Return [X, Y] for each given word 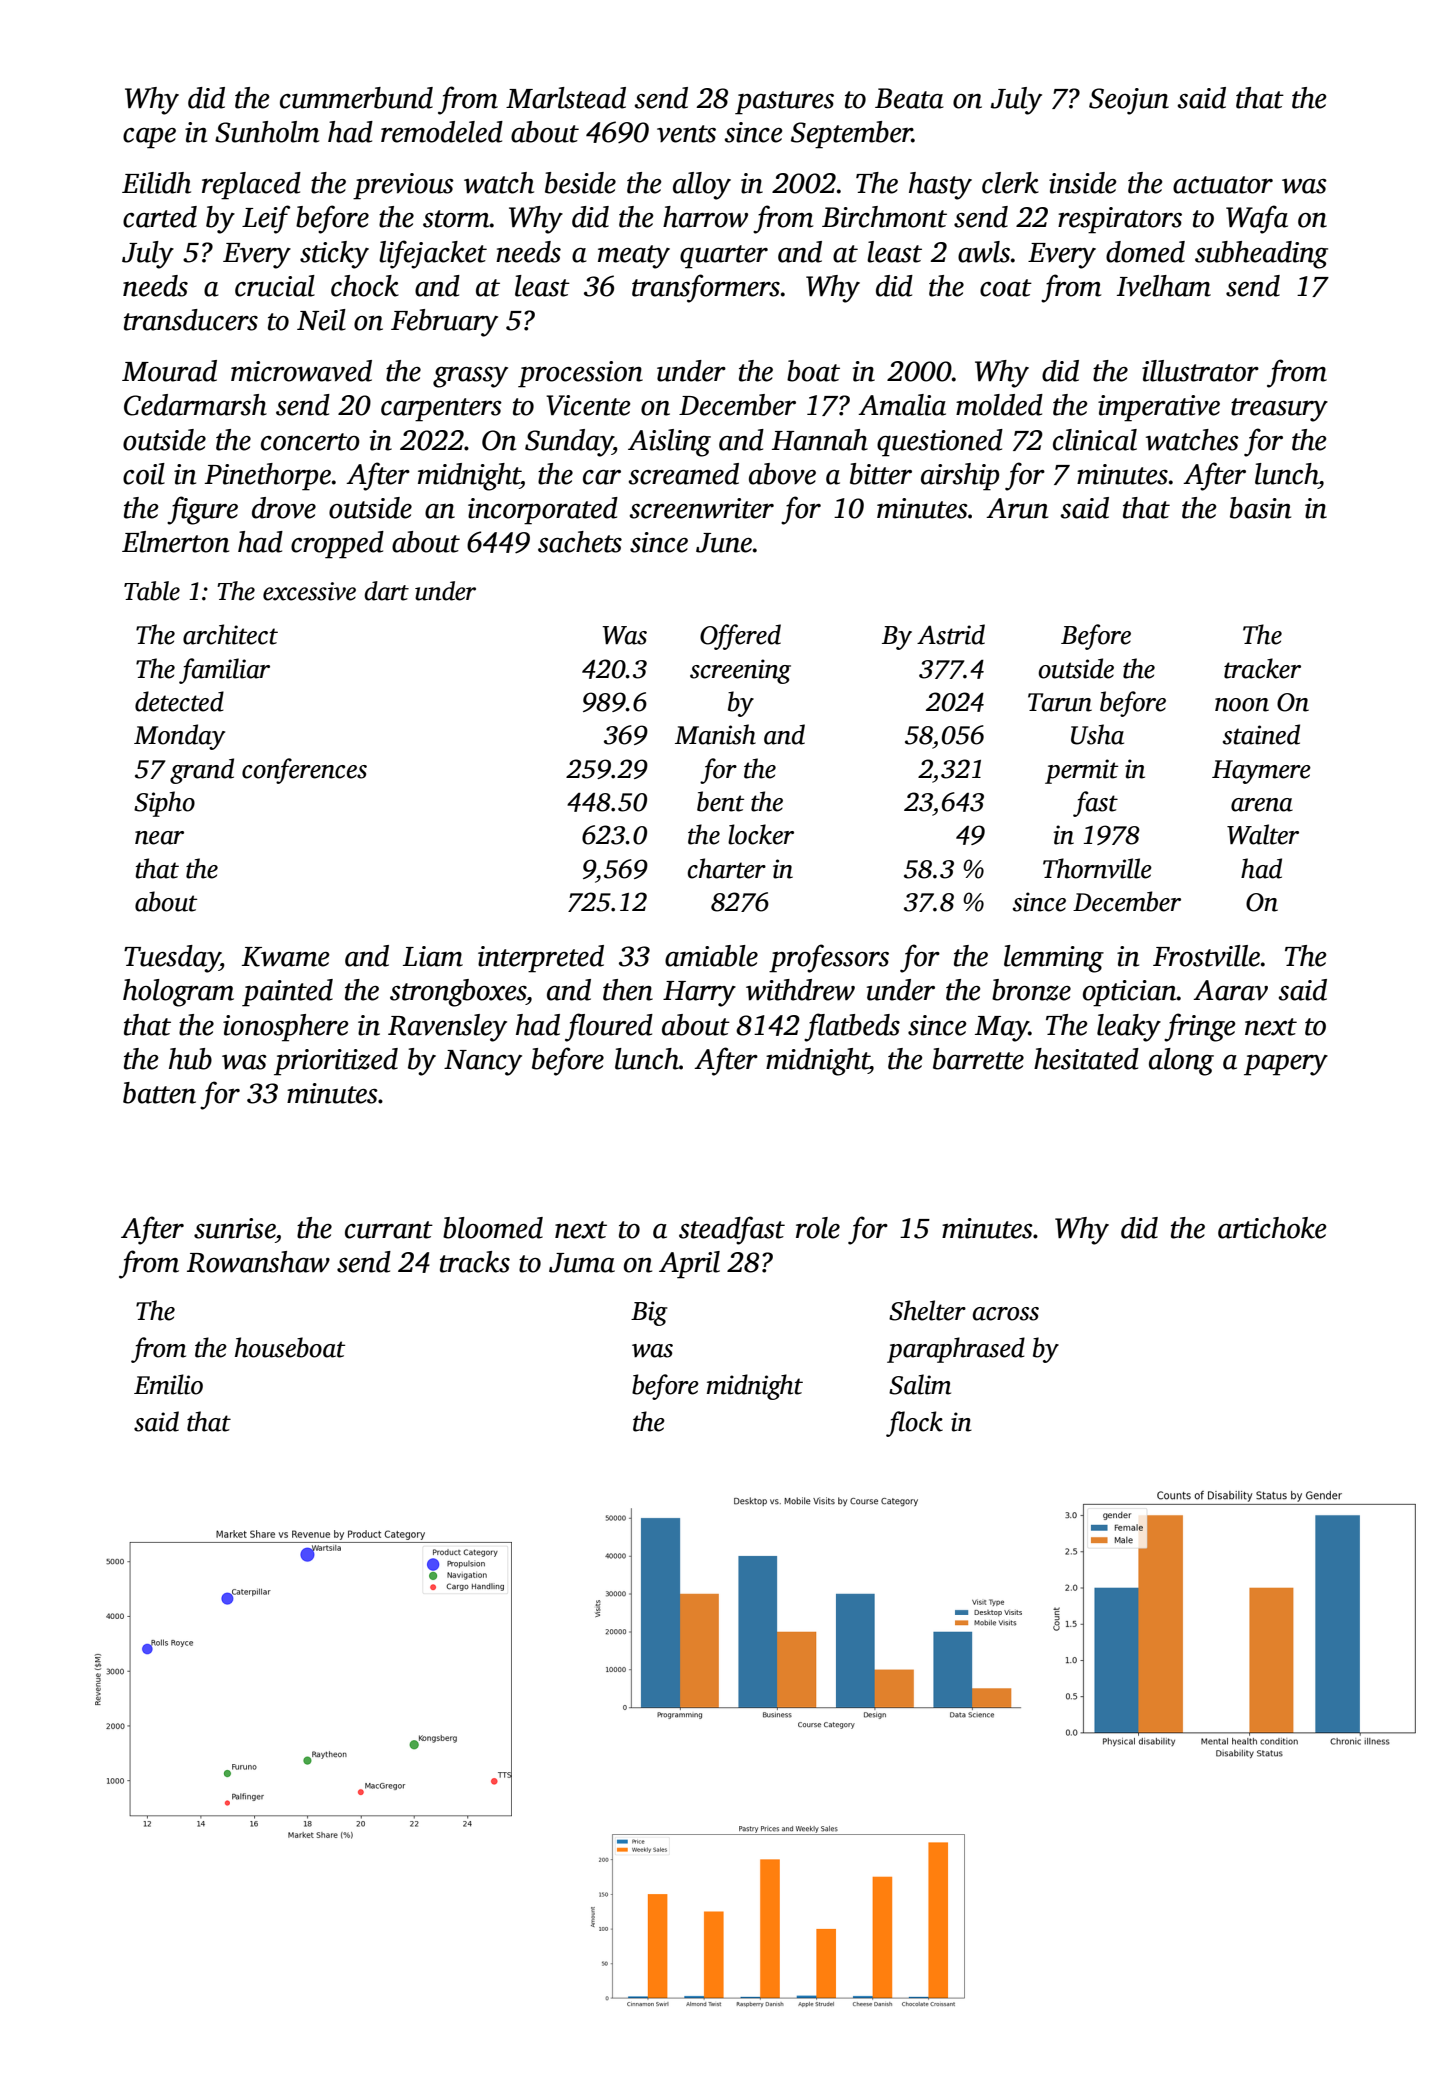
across [1006, 1314]
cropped [337, 545]
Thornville [1097, 868]
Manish [715, 734]
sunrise [234, 1228]
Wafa [1257, 219]
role [818, 1228]
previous [403, 186]
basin [1260, 508]
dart [386, 591]
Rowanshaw [258, 1262]
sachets [580, 542]
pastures [784, 103]
